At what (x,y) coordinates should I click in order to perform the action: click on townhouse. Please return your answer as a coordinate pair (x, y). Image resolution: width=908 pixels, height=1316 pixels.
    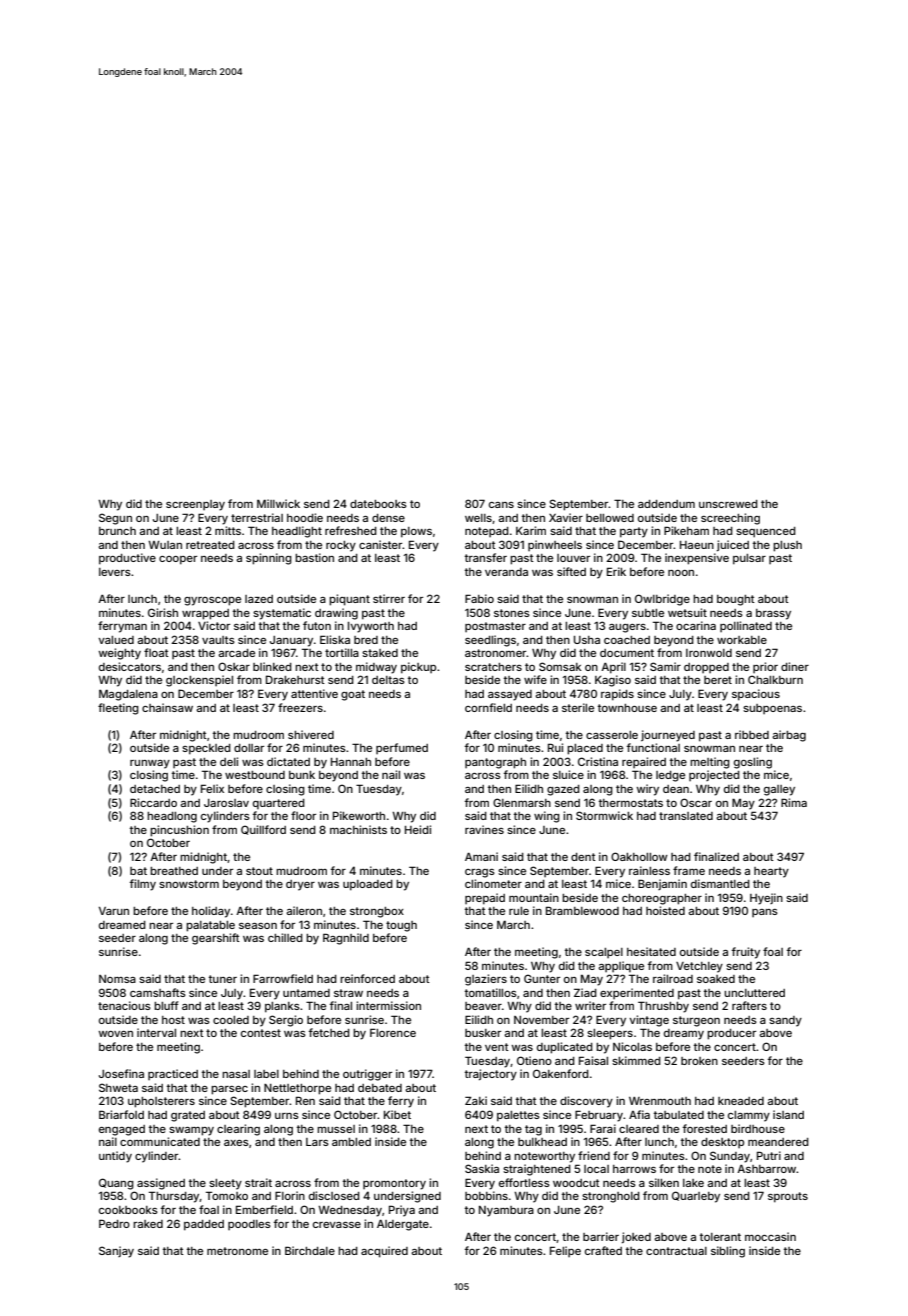
    Looking at the image, I should click on (627, 708).
